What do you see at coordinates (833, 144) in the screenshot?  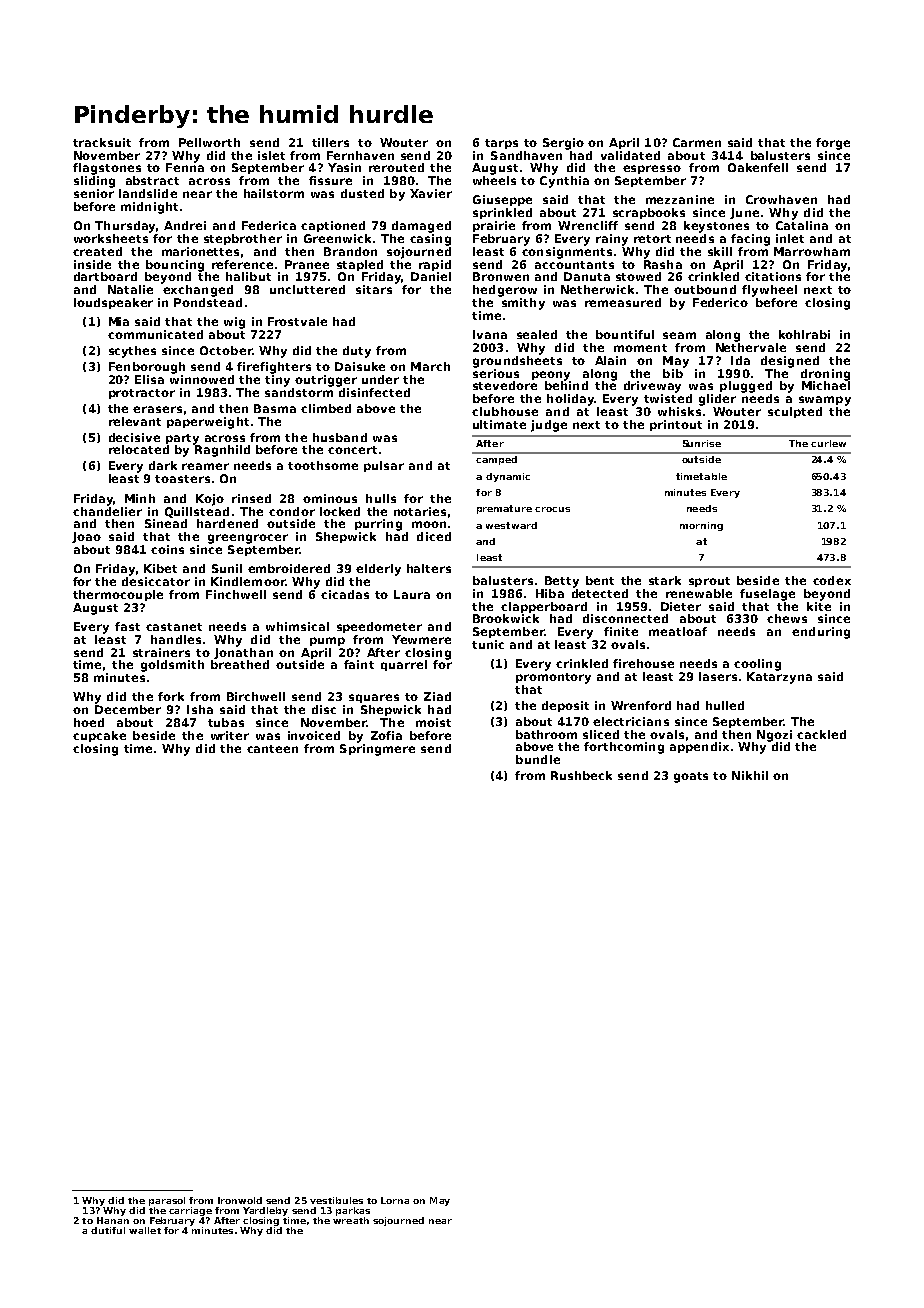 I see `forge` at bounding box center [833, 144].
